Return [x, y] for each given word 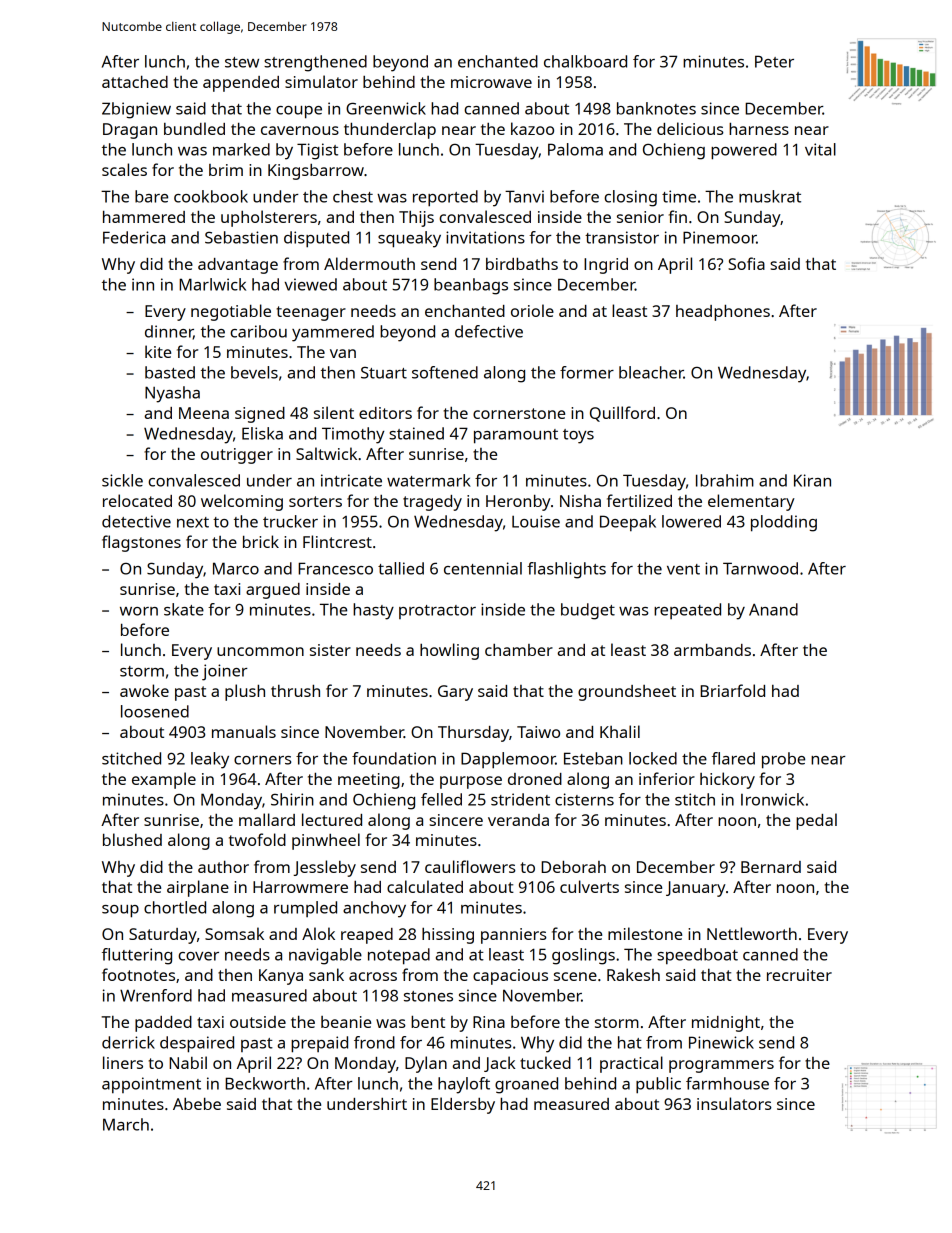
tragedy [432, 503]
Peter [774, 61]
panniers [514, 936]
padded [163, 1024]
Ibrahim [725, 480]
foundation [394, 758]
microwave [491, 82]
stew [242, 62]
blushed [132, 839]
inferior [667, 778]
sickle [122, 480]
